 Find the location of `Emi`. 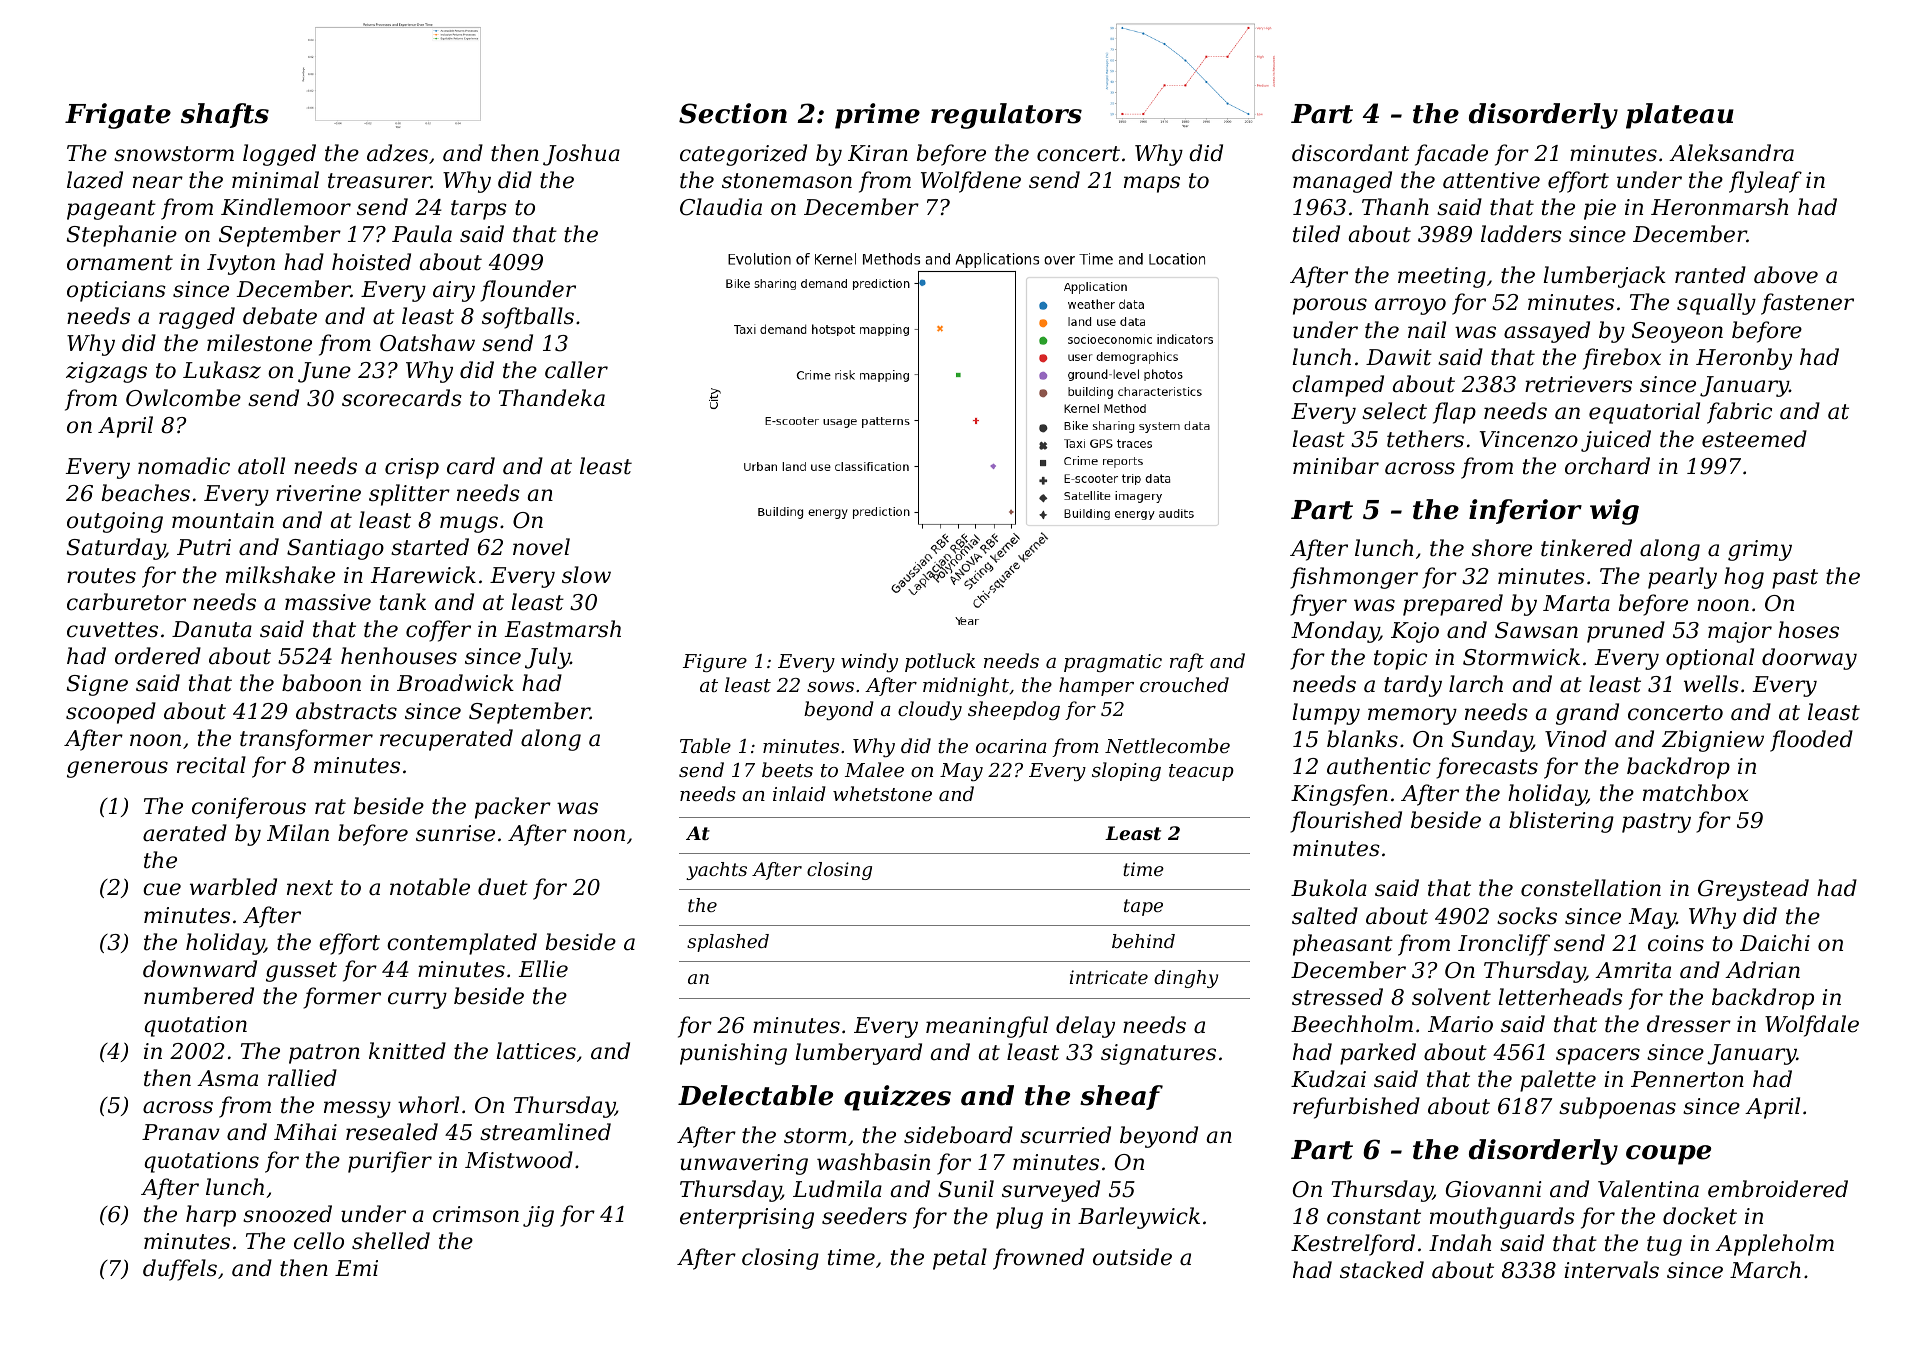

Emi is located at coordinates (356, 1268).
